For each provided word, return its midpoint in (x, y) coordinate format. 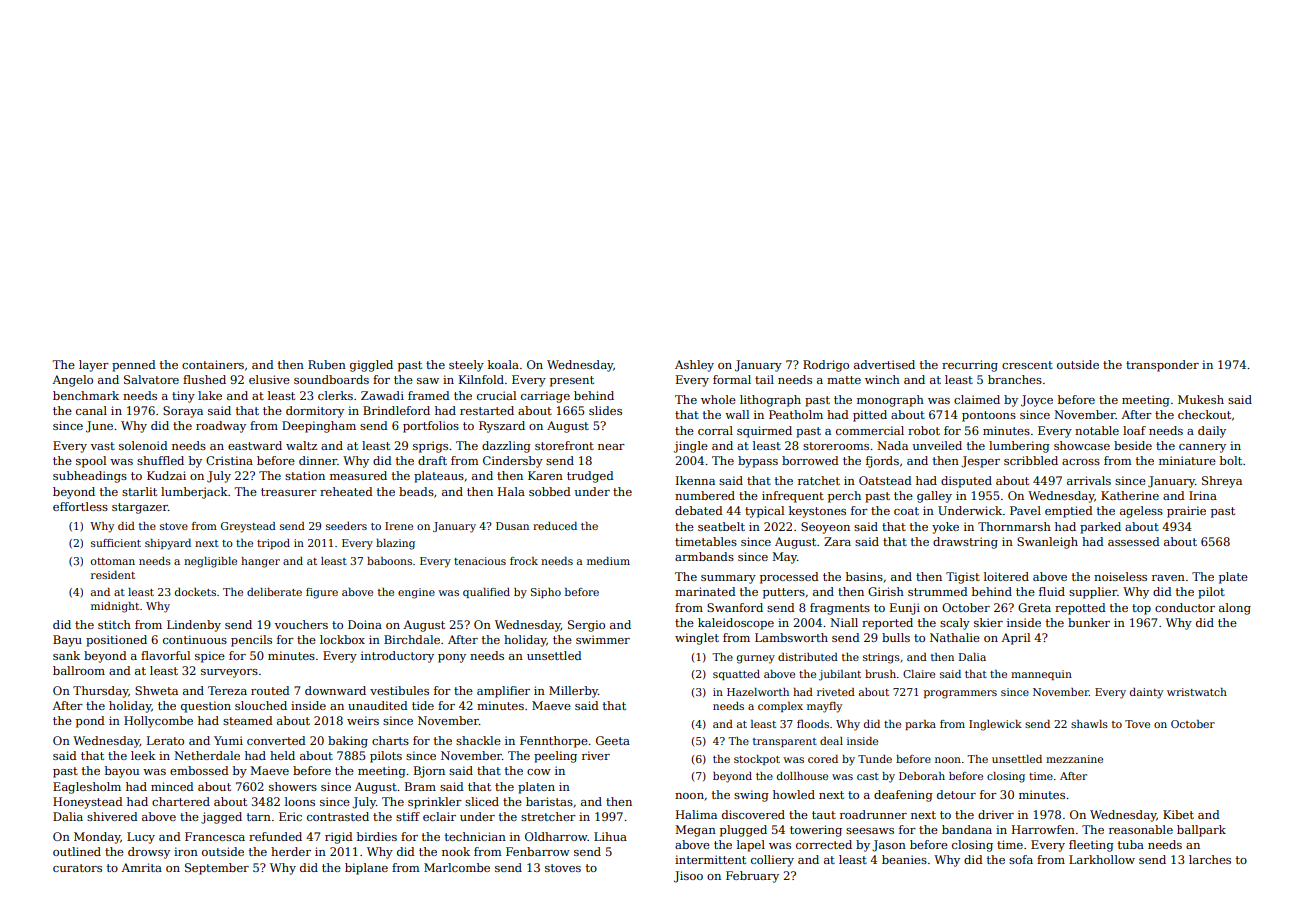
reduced (555, 526)
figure (322, 593)
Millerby (573, 692)
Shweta (156, 690)
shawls (1089, 724)
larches (1210, 859)
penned (134, 366)
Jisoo (688, 877)
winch (882, 379)
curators (77, 868)
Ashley (694, 366)
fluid (1052, 591)
